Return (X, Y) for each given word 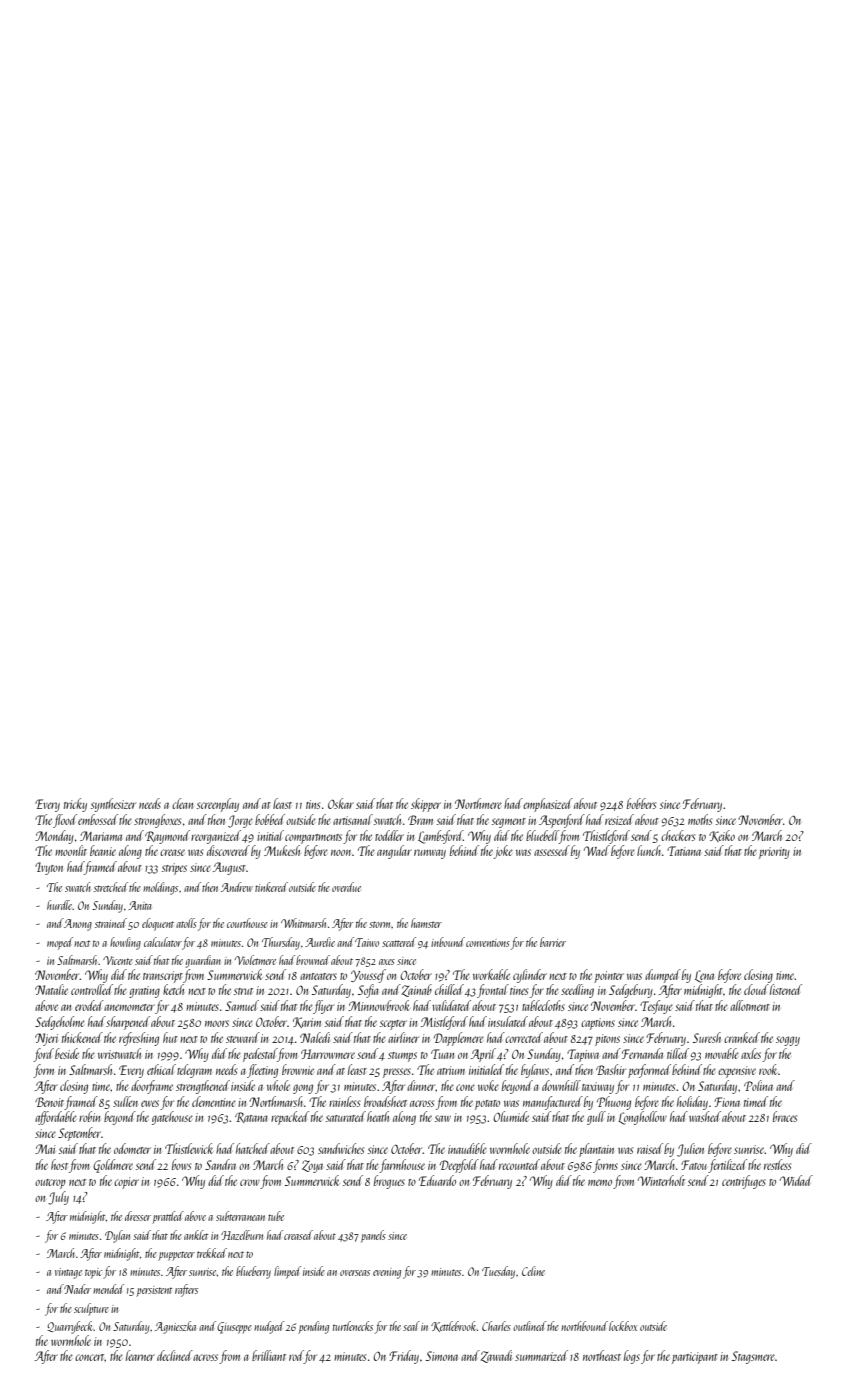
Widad (796, 1180)
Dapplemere (459, 1039)
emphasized (548, 805)
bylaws (535, 1071)
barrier (553, 942)
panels (373, 1236)
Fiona (727, 1102)
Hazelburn (242, 1235)
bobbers (641, 803)
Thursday (281, 943)
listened (786, 989)
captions (598, 1024)
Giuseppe (234, 1328)
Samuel (242, 1005)
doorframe (152, 1087)
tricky (75, 805)
